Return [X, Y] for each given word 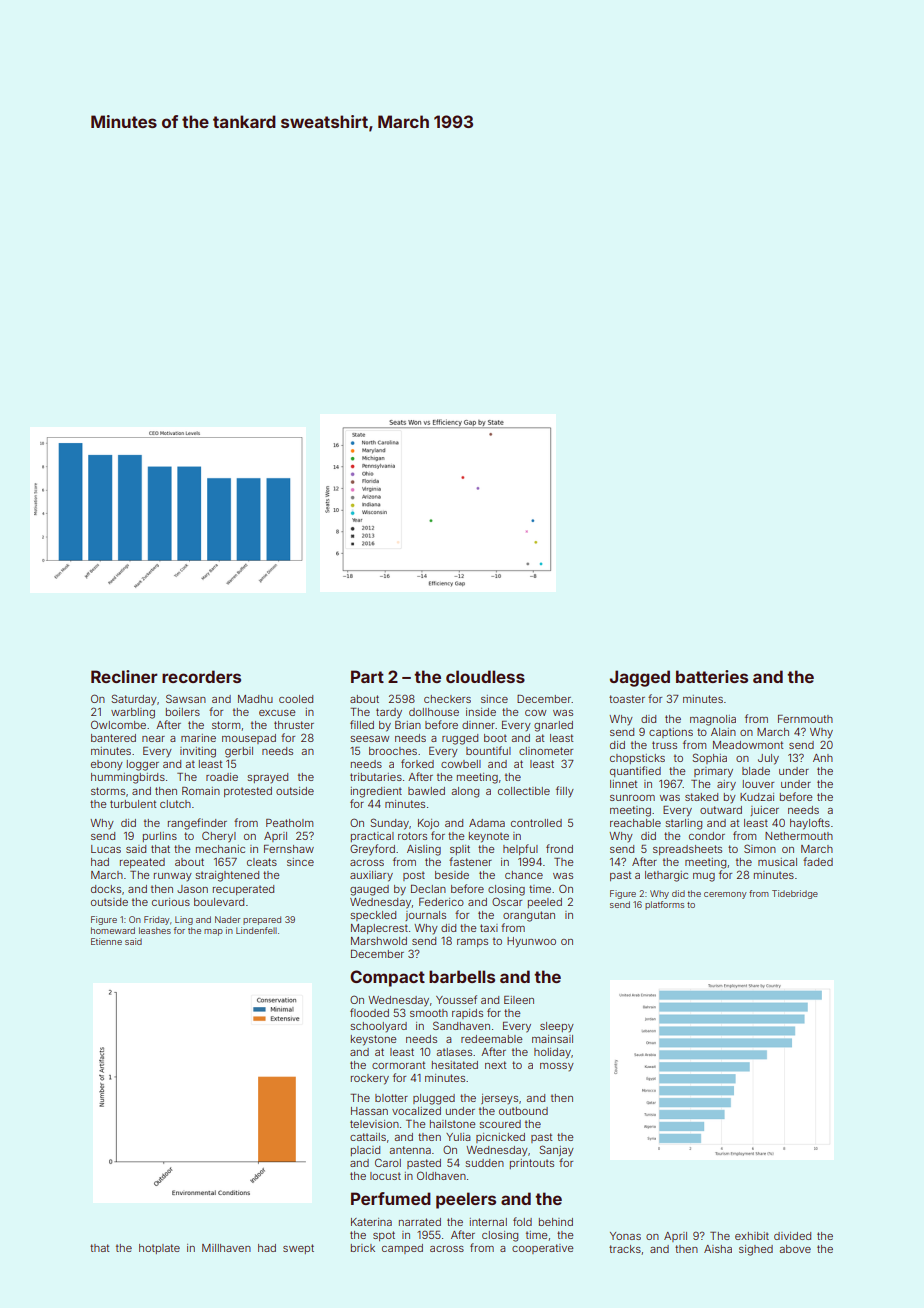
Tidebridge [795, 894]
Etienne [106, 941]
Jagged [640, 678]
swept [298, 1249]
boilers [183, 712]
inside [481, 712]
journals [425, 916]
